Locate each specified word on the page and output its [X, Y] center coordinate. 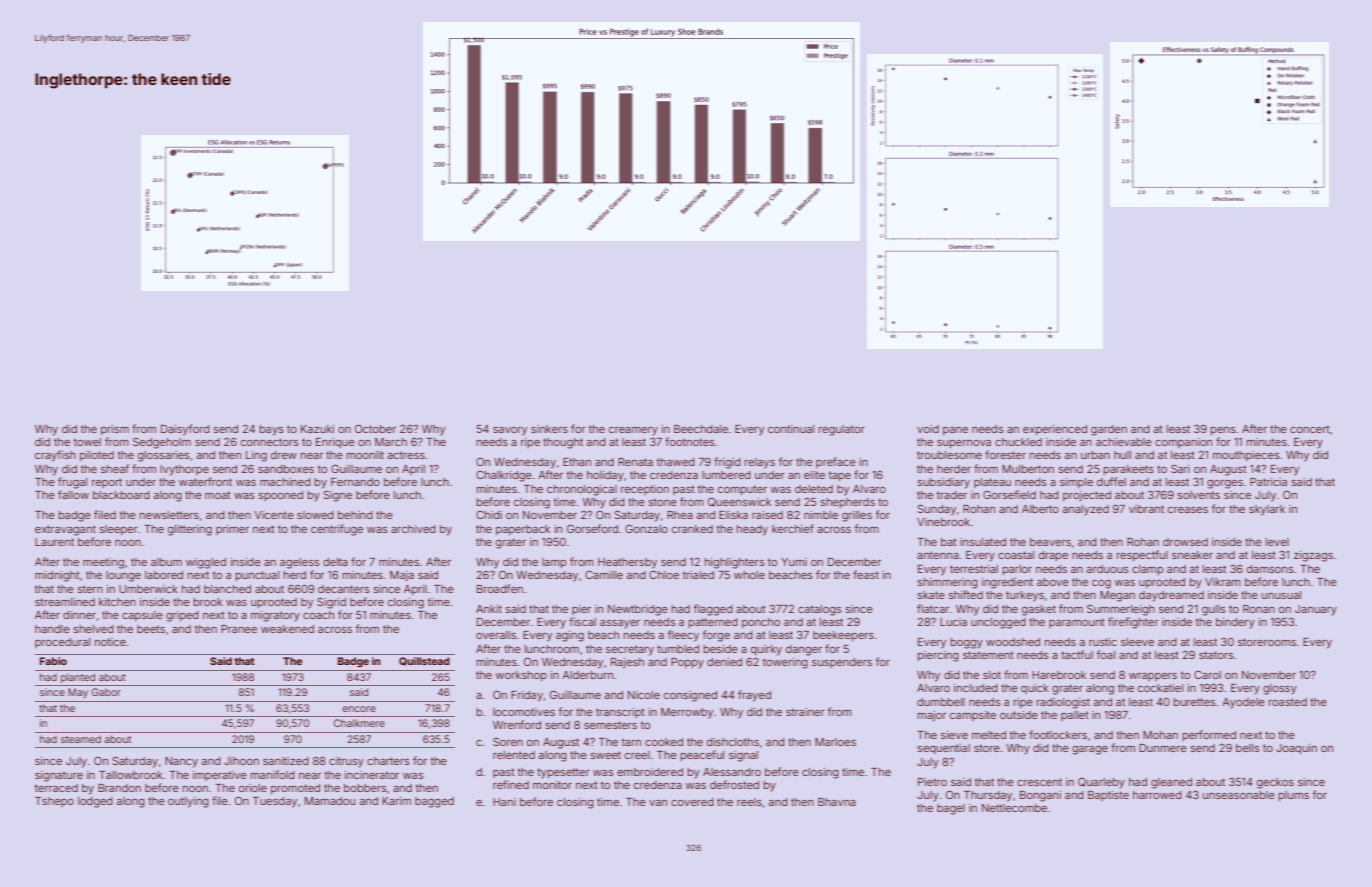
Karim [396, 801]
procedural [62, 643]
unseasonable [1239, 795]
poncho [761, 623]
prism [115, 430]
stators [1216, 655]
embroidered [650, 772]
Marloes [835, 742]
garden [1109, 430]
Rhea [680, 515]
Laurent [54, 542]
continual [791, 429]
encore [359, 709]
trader [952, 495]
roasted [1288, 702]
